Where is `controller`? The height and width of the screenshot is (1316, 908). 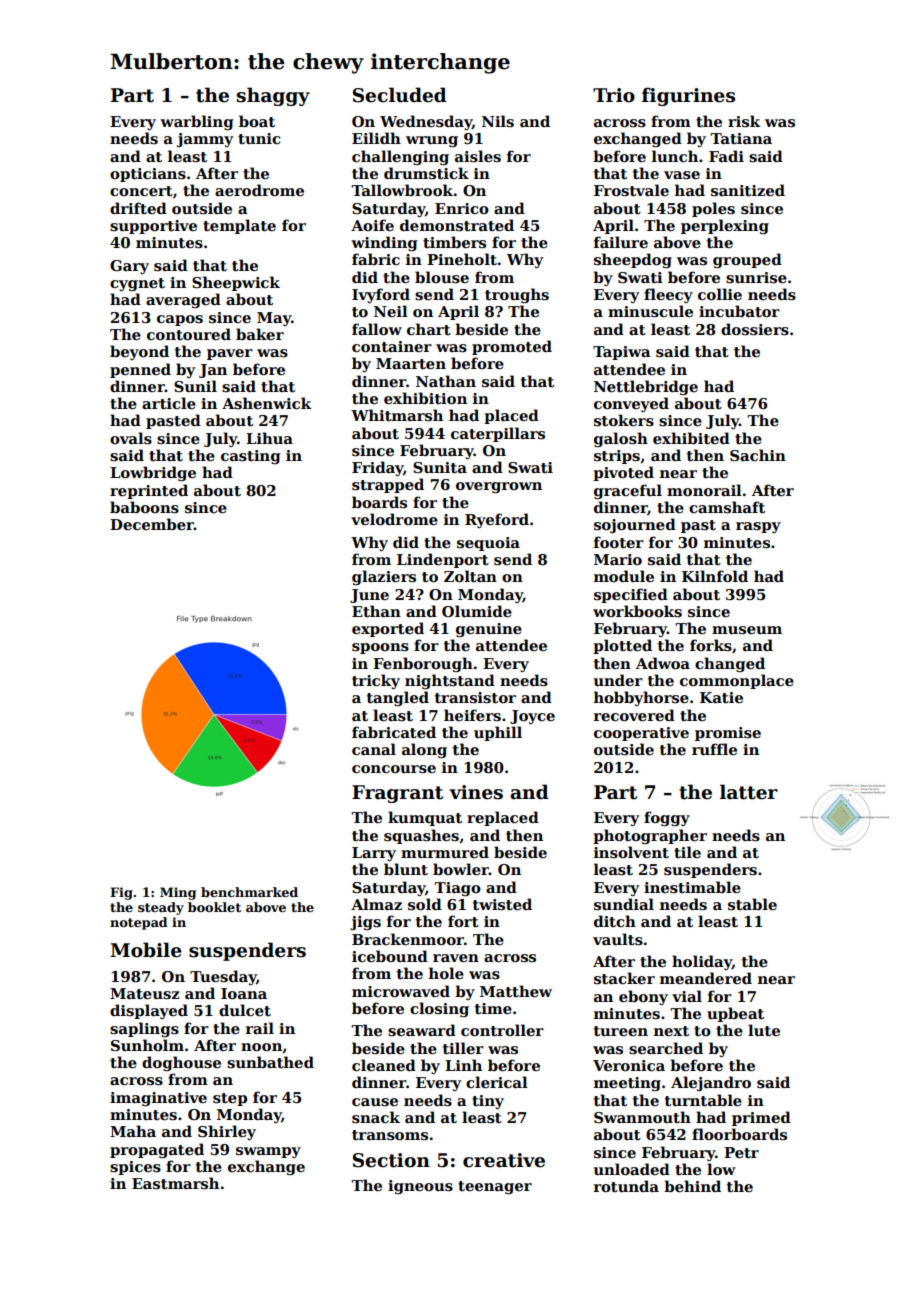
controller is located at coordinates (502, 1030).
